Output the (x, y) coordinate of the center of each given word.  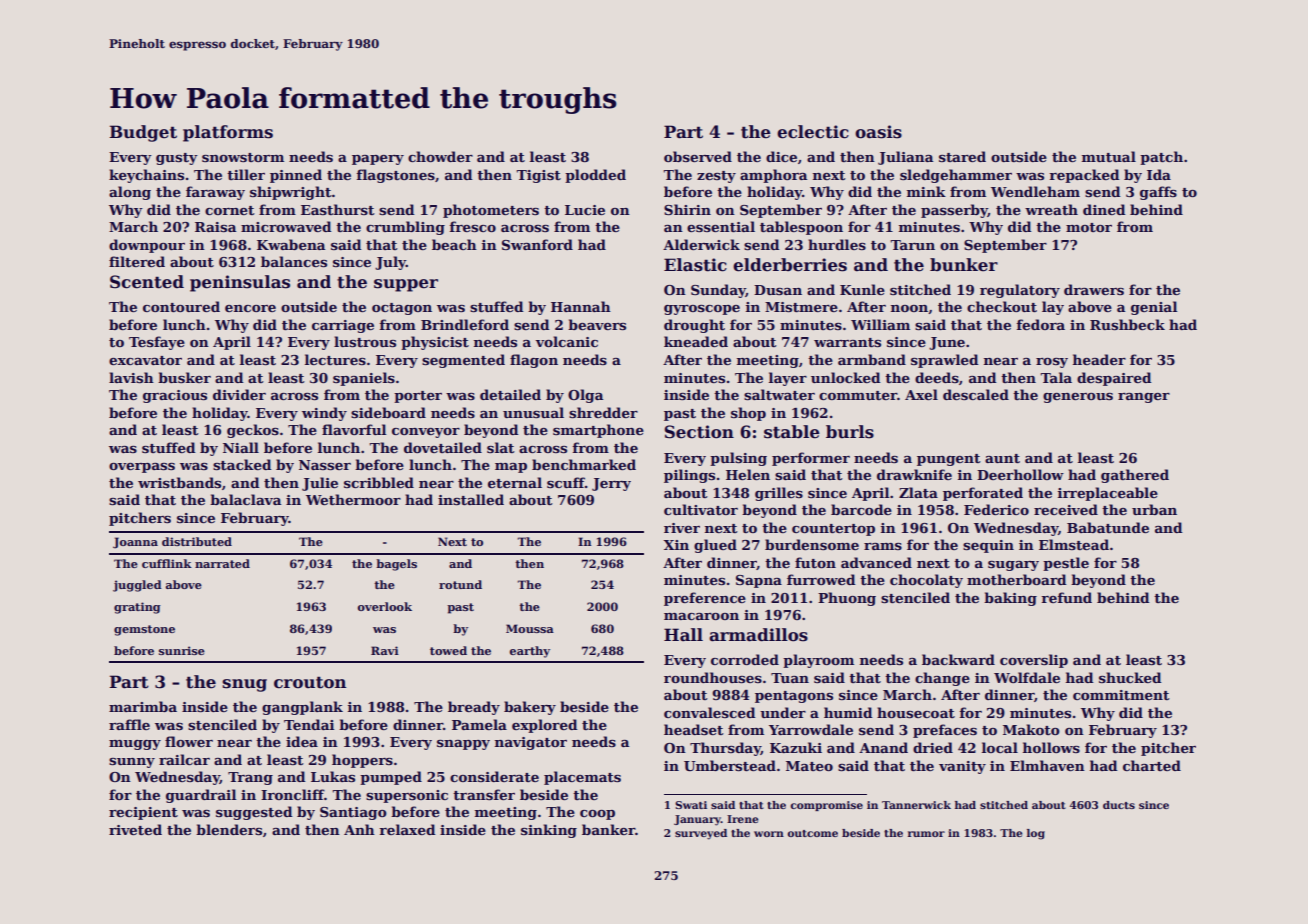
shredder (603, 412)
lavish (131, 377)
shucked (1130, 677)
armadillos (758, 635)
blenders (229, 829)
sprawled (945, 361)
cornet (230, 210)
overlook (385, 606)
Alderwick (701, 244)
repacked (1085, 176)
